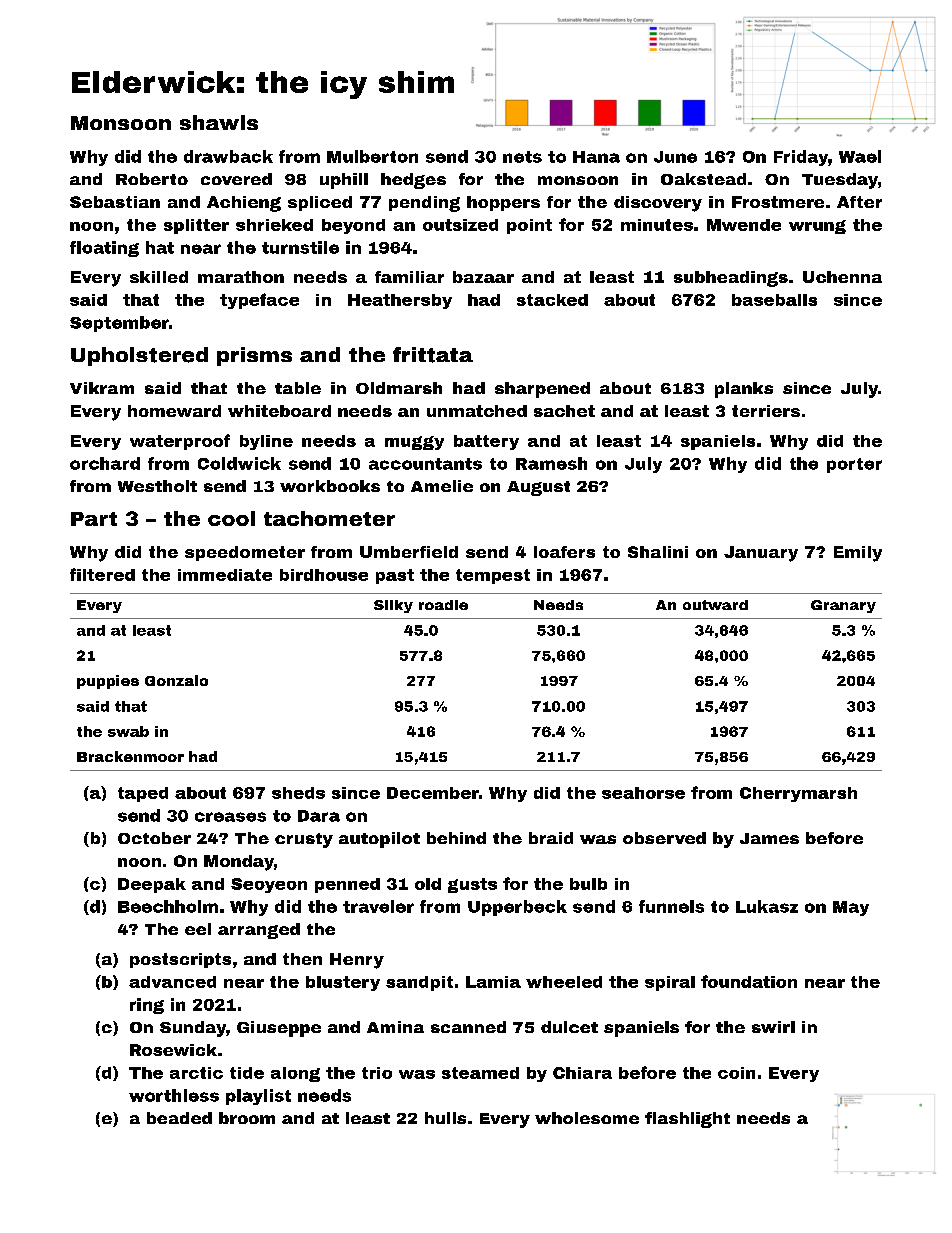  Describe the element at coordinates (860, 156) in the screenshot. I see `Wael` at that location.
